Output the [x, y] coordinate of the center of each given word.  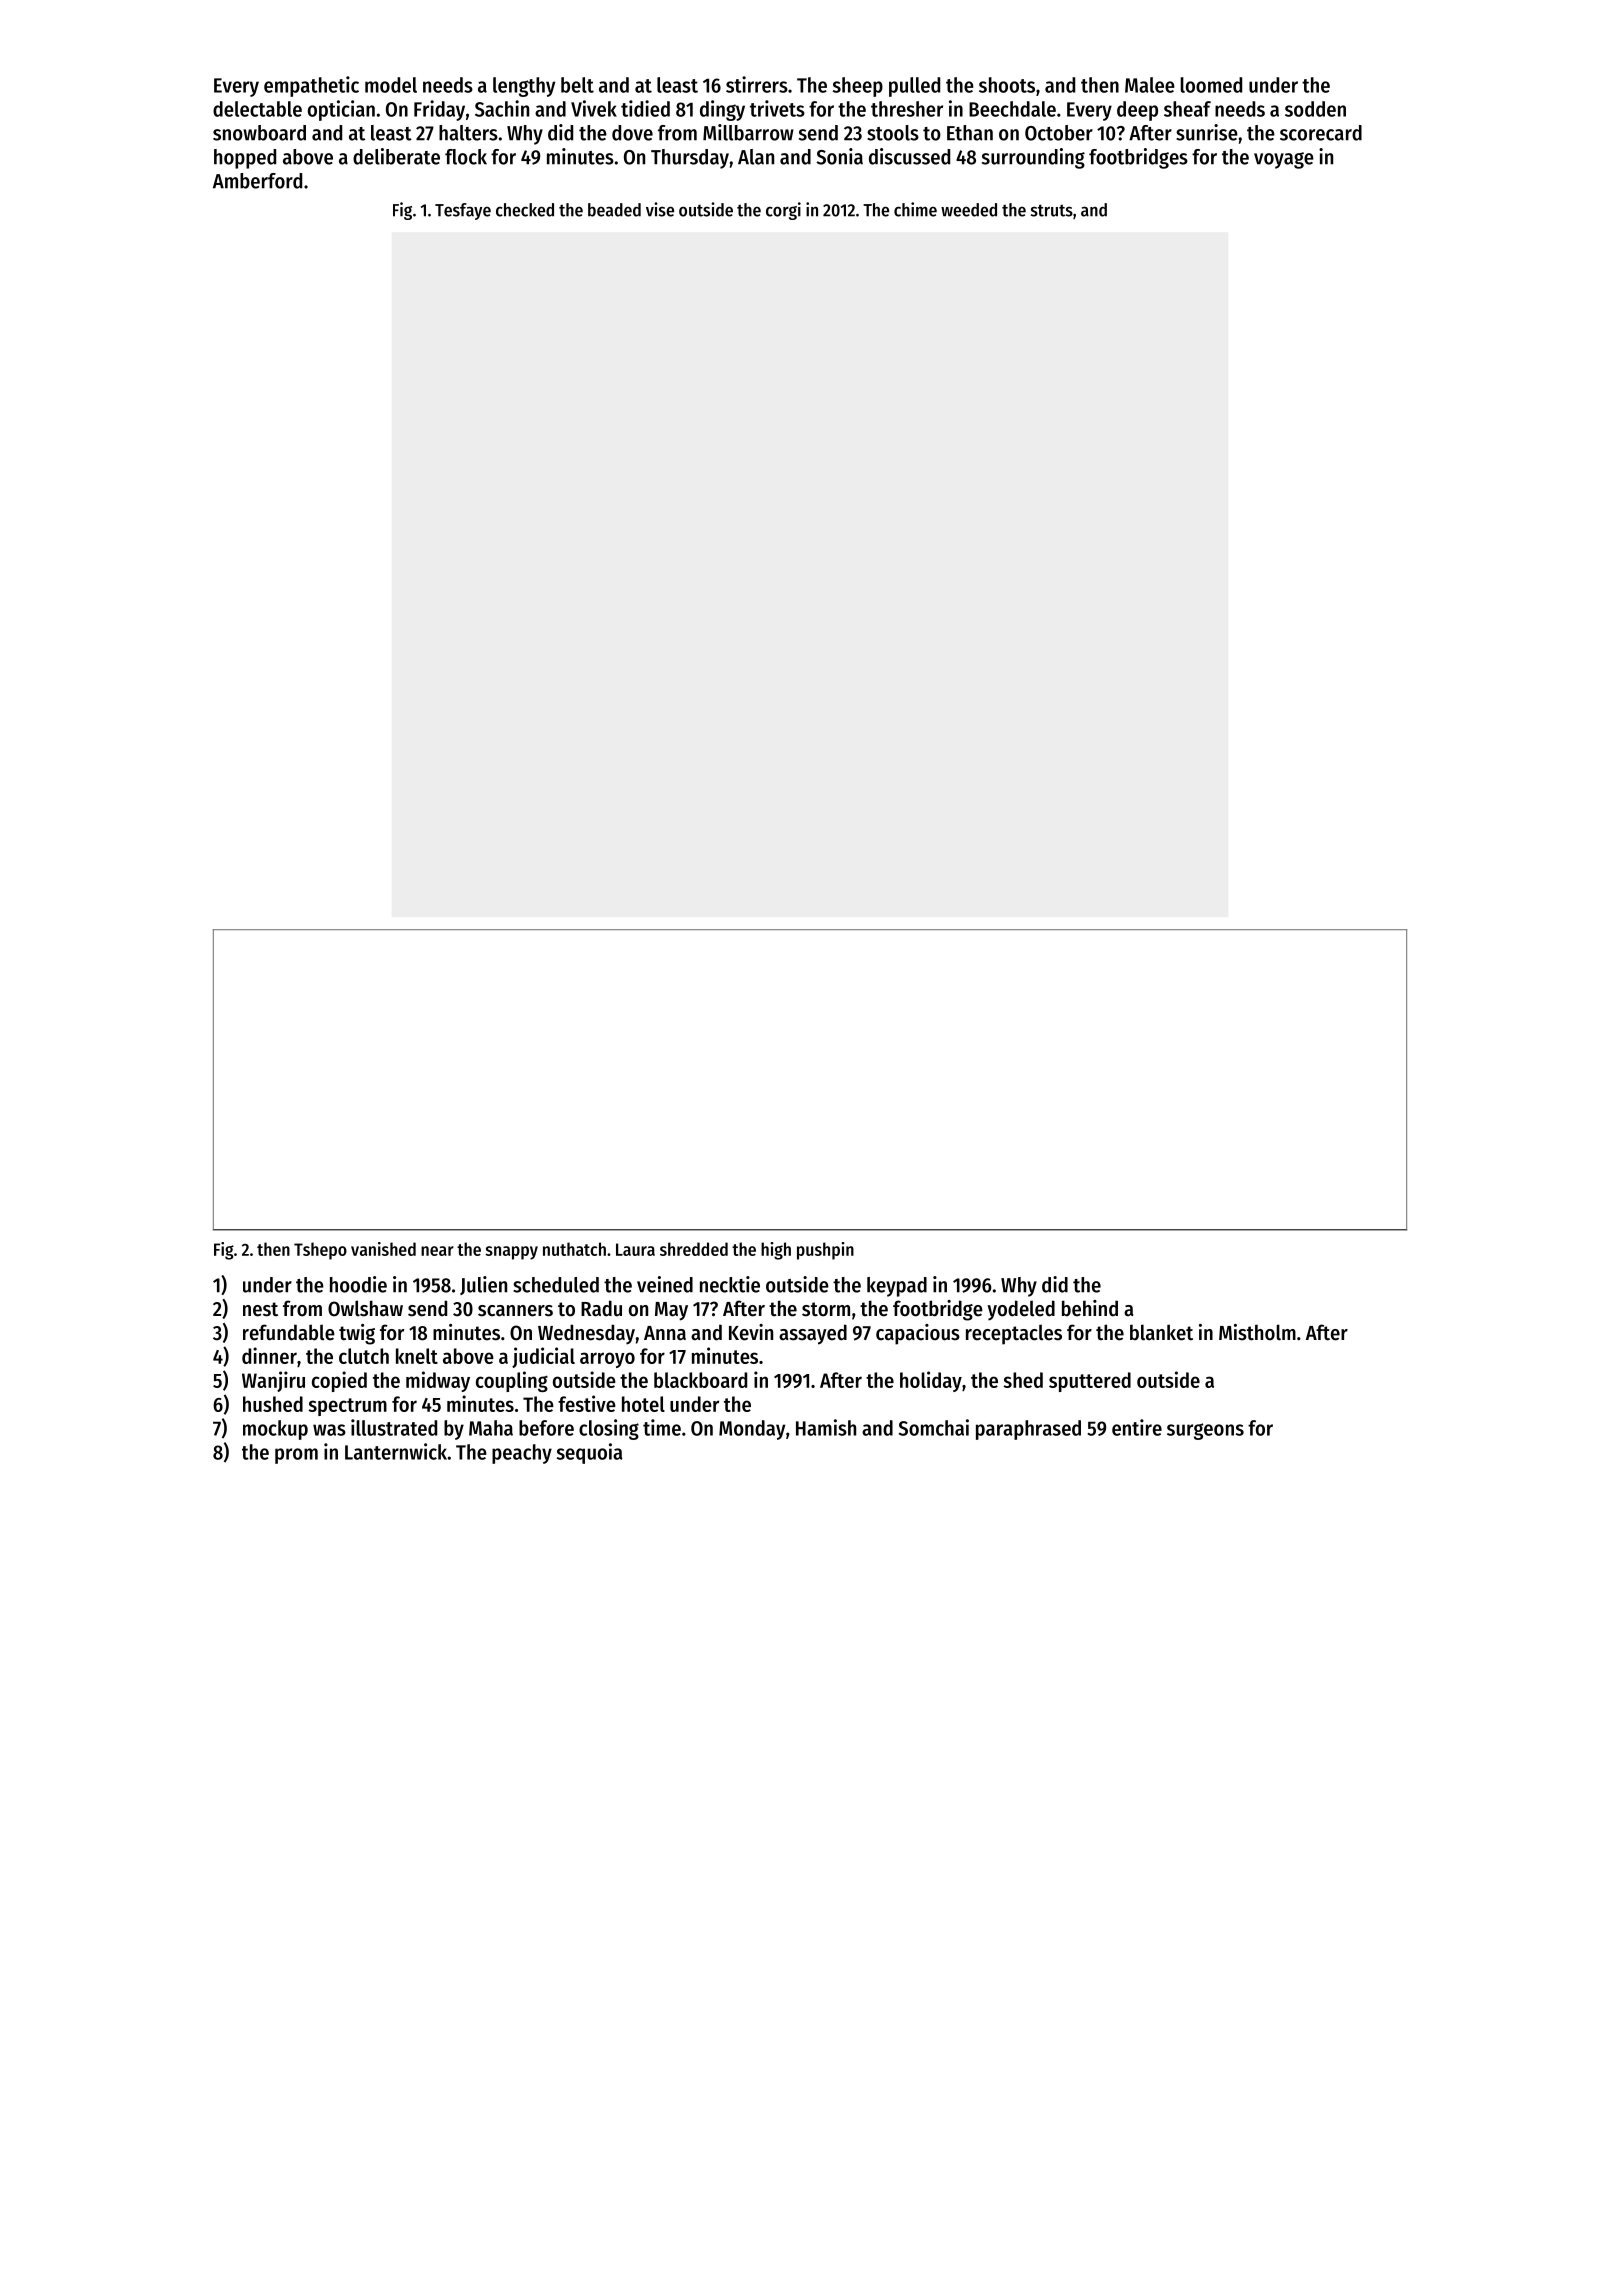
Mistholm [1257, 1332]
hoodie [358, 1284]
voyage [1284, 160]
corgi [783, 211]
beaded [614, 210]
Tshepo [320, 1251]
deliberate [396, 156]
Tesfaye [463, 211]
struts [1052, 210]
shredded [694, 1249]
